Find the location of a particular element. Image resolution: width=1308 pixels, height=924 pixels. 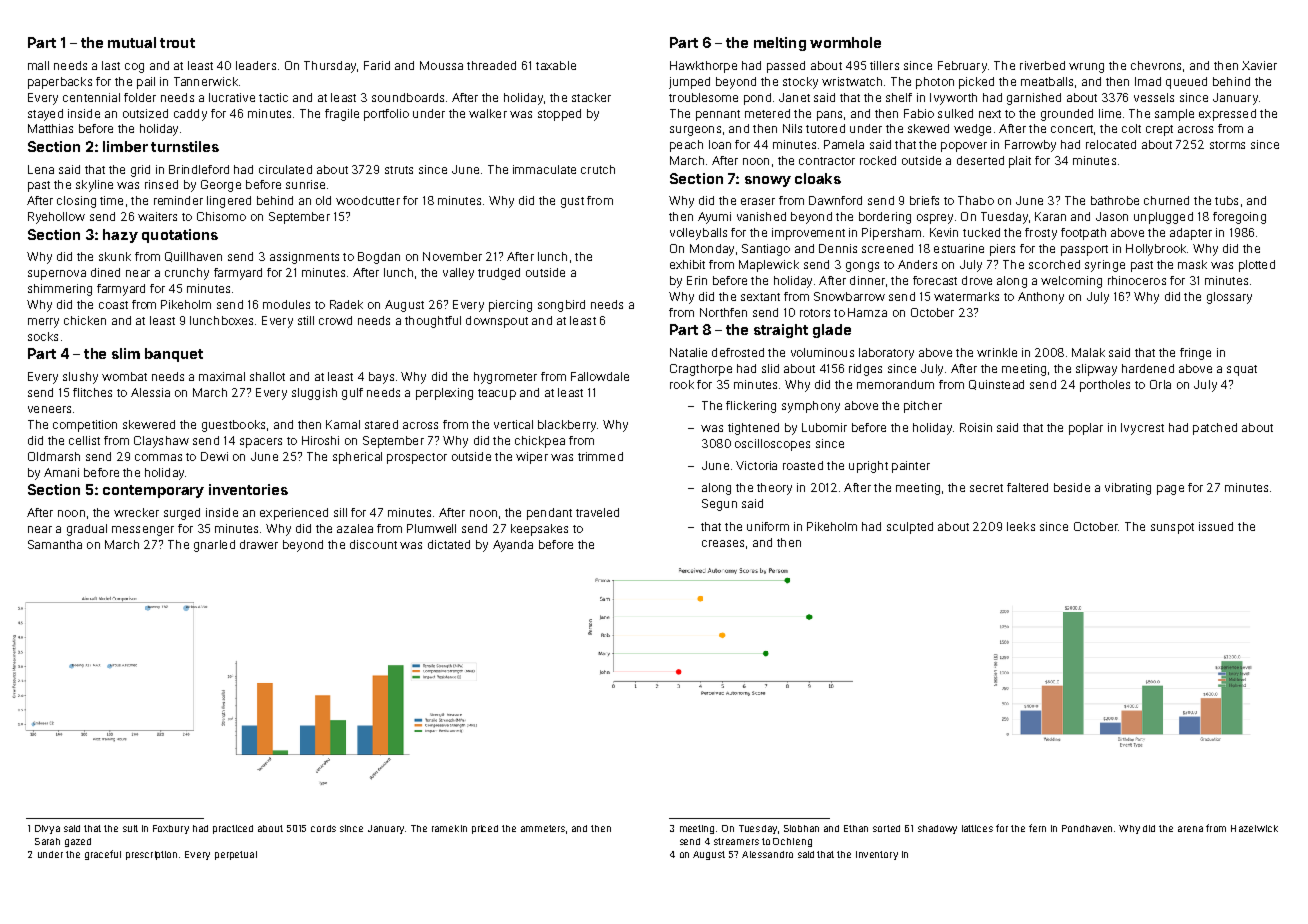

Foxbury is located at coordinates (171, 829).
